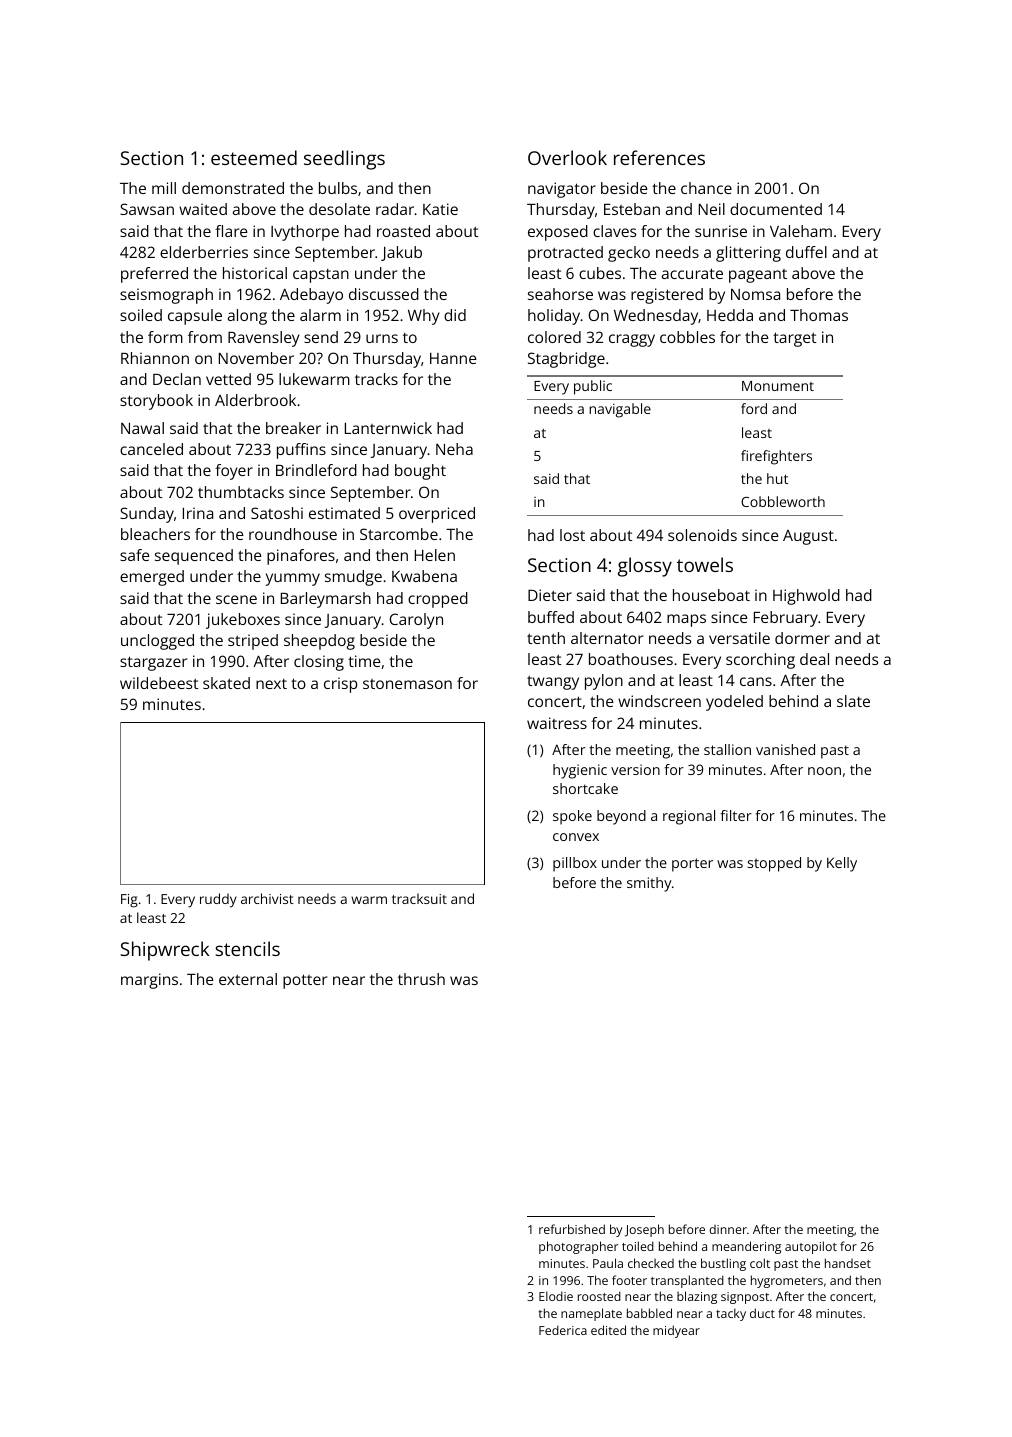 This page has width=1012, height=1437. I want to click on spoke, so click(572, 817).
